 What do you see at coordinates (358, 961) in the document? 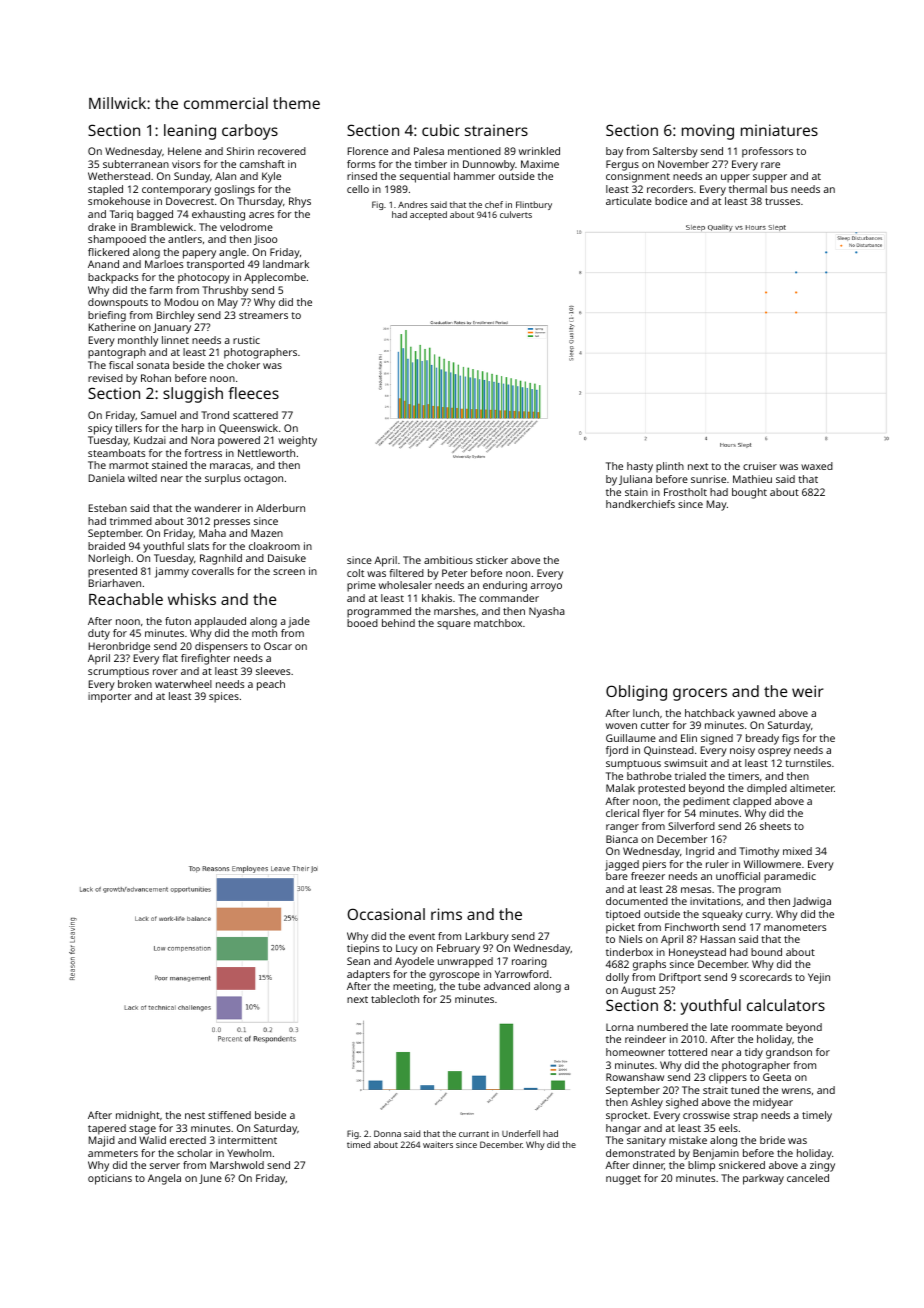
I see `Sean` at bounding box center [358, 961].
